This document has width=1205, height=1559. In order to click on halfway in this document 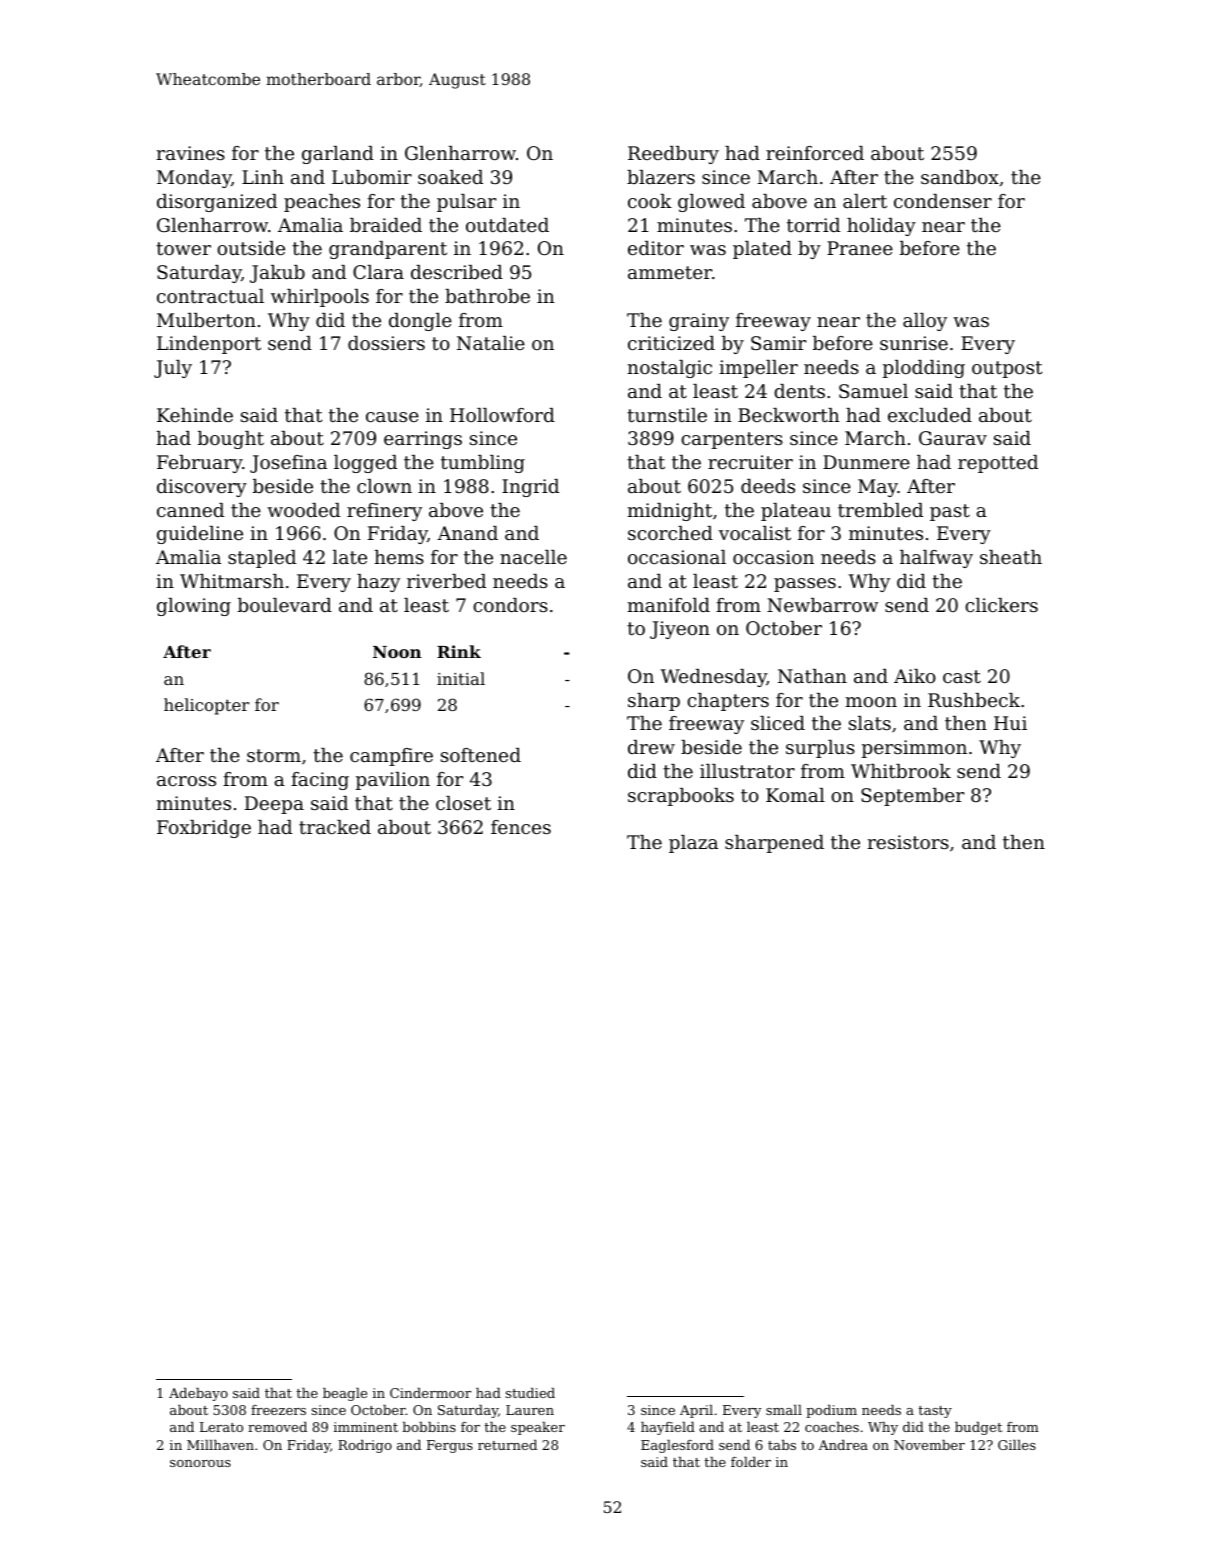, I will do `click(936, 559)`.
